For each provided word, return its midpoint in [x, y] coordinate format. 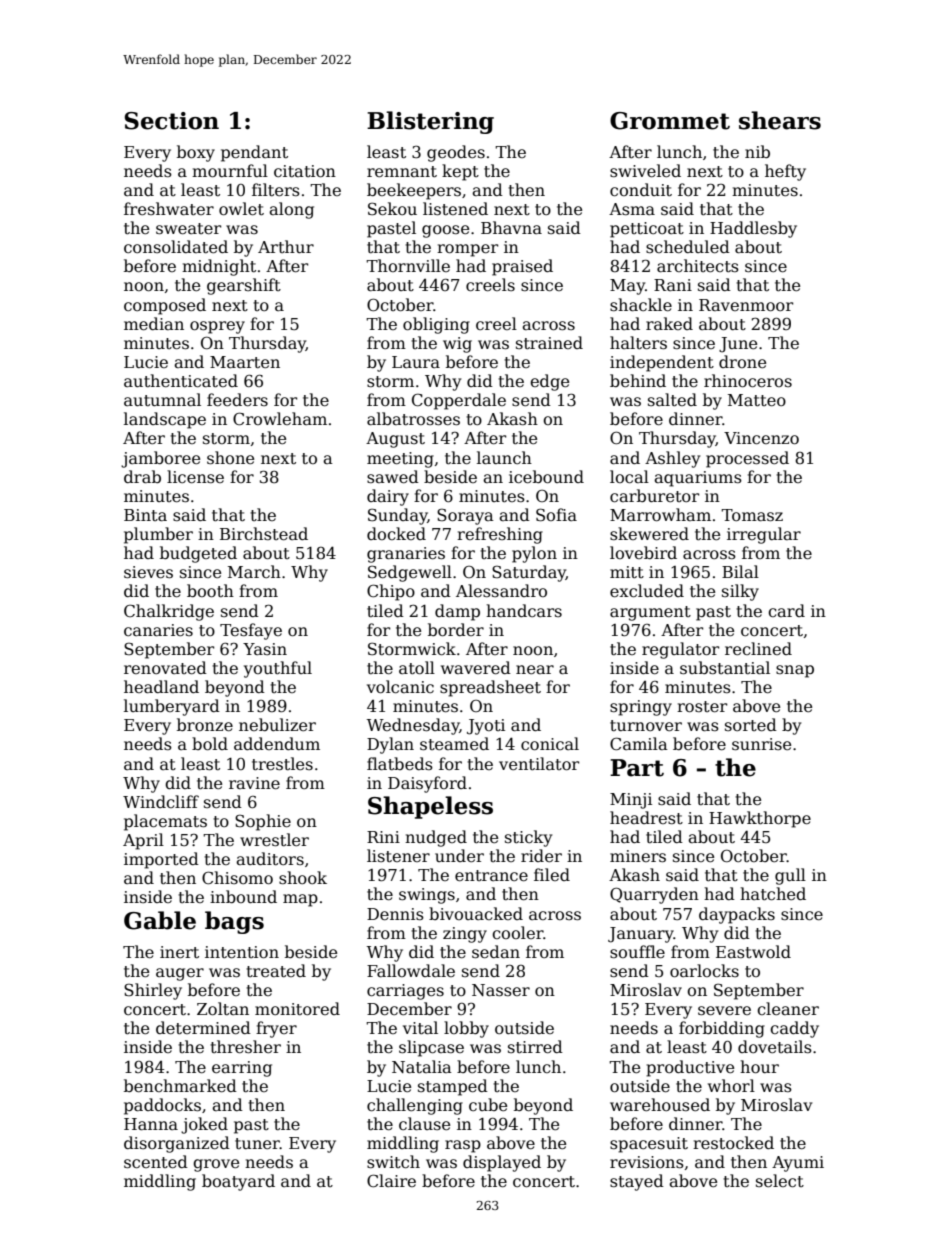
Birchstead [264, 534]
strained [549, 343]
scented [156, 1162]
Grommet [670, 121]
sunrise [761, 744]
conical [550, 744]
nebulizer [277, 725]
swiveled [645, 171]
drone [742, 362]
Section [172, 121]
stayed [637, 1182]
